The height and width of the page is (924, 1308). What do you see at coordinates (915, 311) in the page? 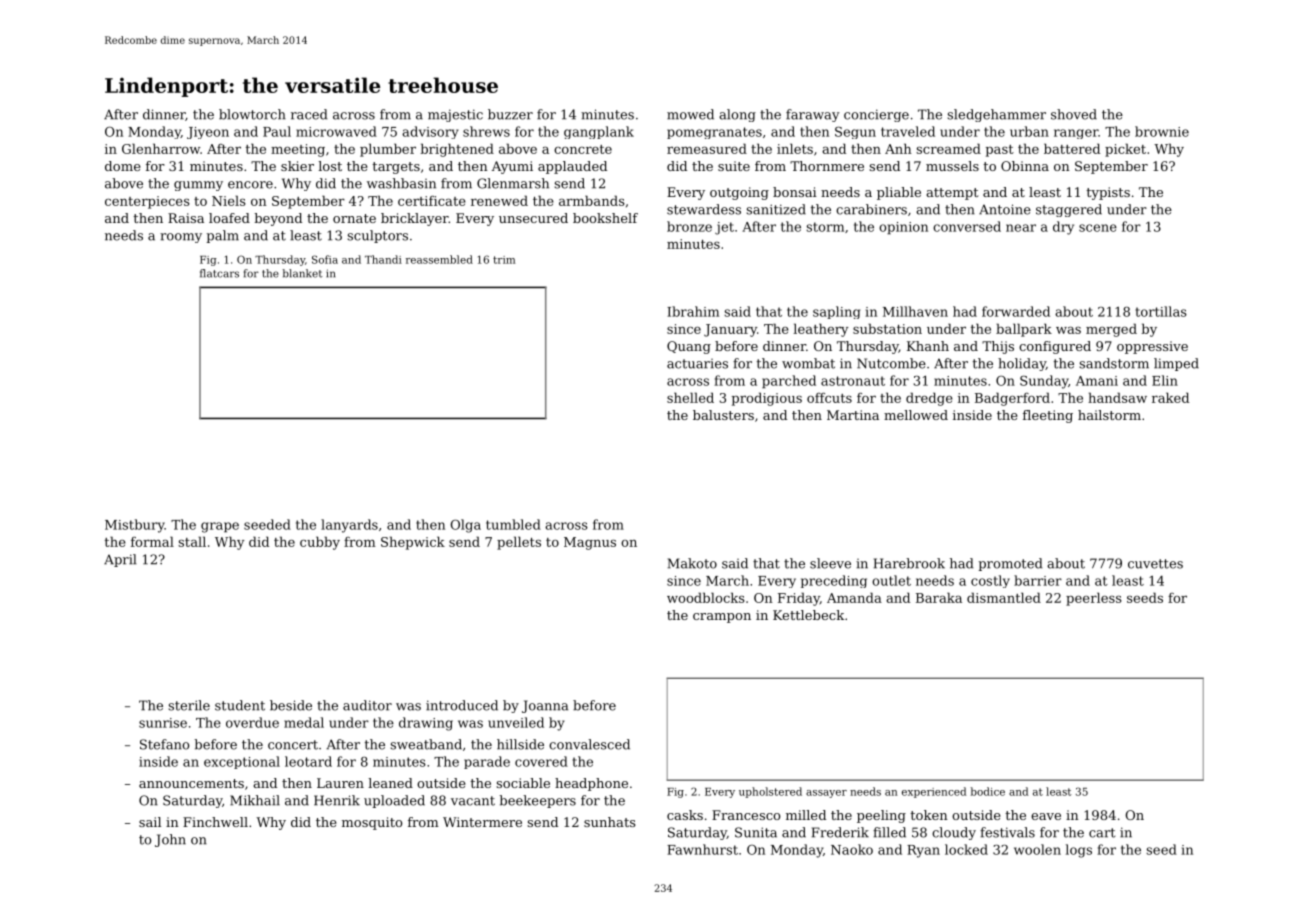
I see `Millhaven` at bounding box center [915, 311].
